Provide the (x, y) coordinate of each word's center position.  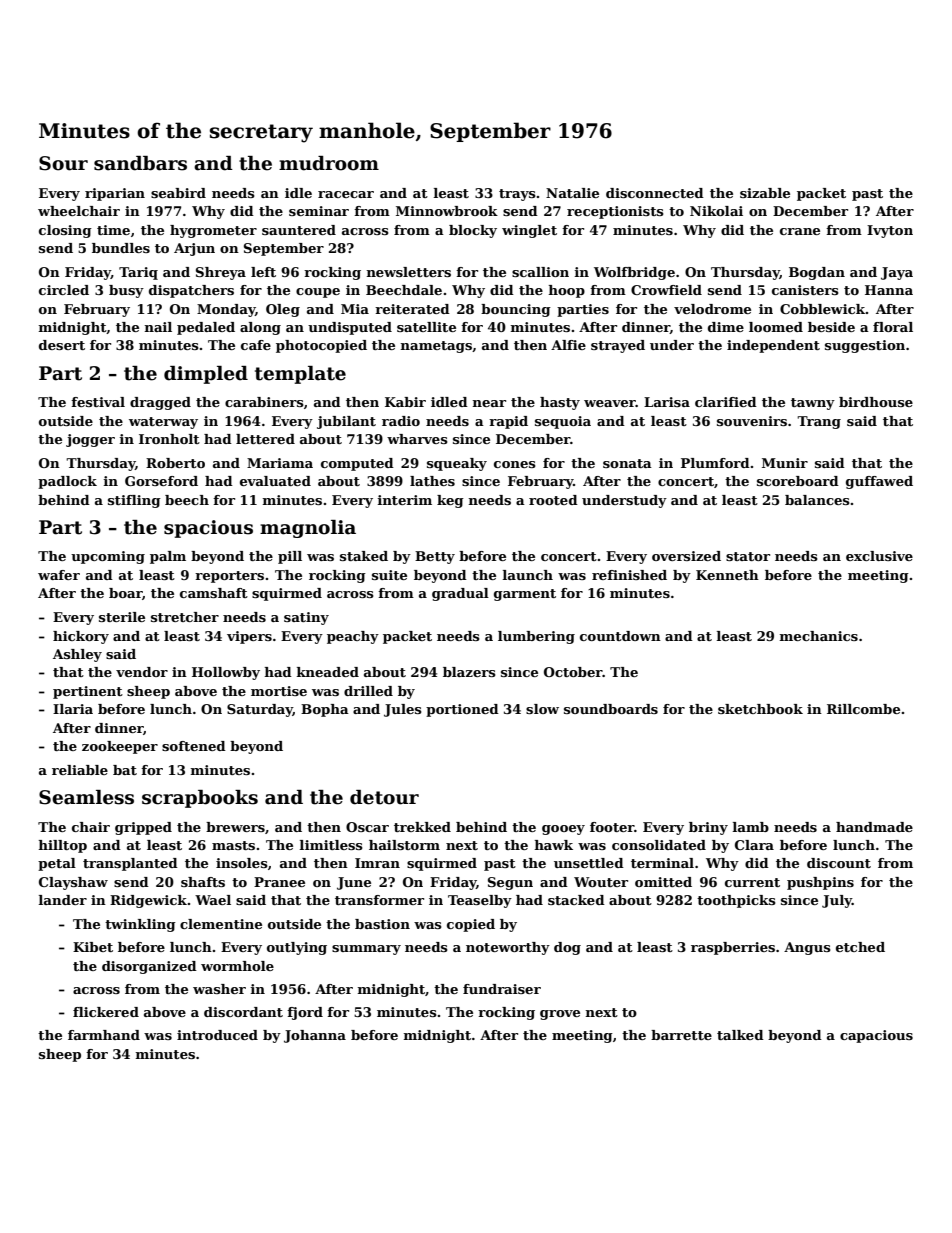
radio (401, 421)
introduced (217, 1035)
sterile (122, 617)
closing (65, 231)
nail (158, 327)
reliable (80, 770)
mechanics (819, 636)
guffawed (879, 482)
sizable (765, 193)
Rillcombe (863, 709)
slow (542, 709)
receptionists (615, 212)
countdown (620, 636)
